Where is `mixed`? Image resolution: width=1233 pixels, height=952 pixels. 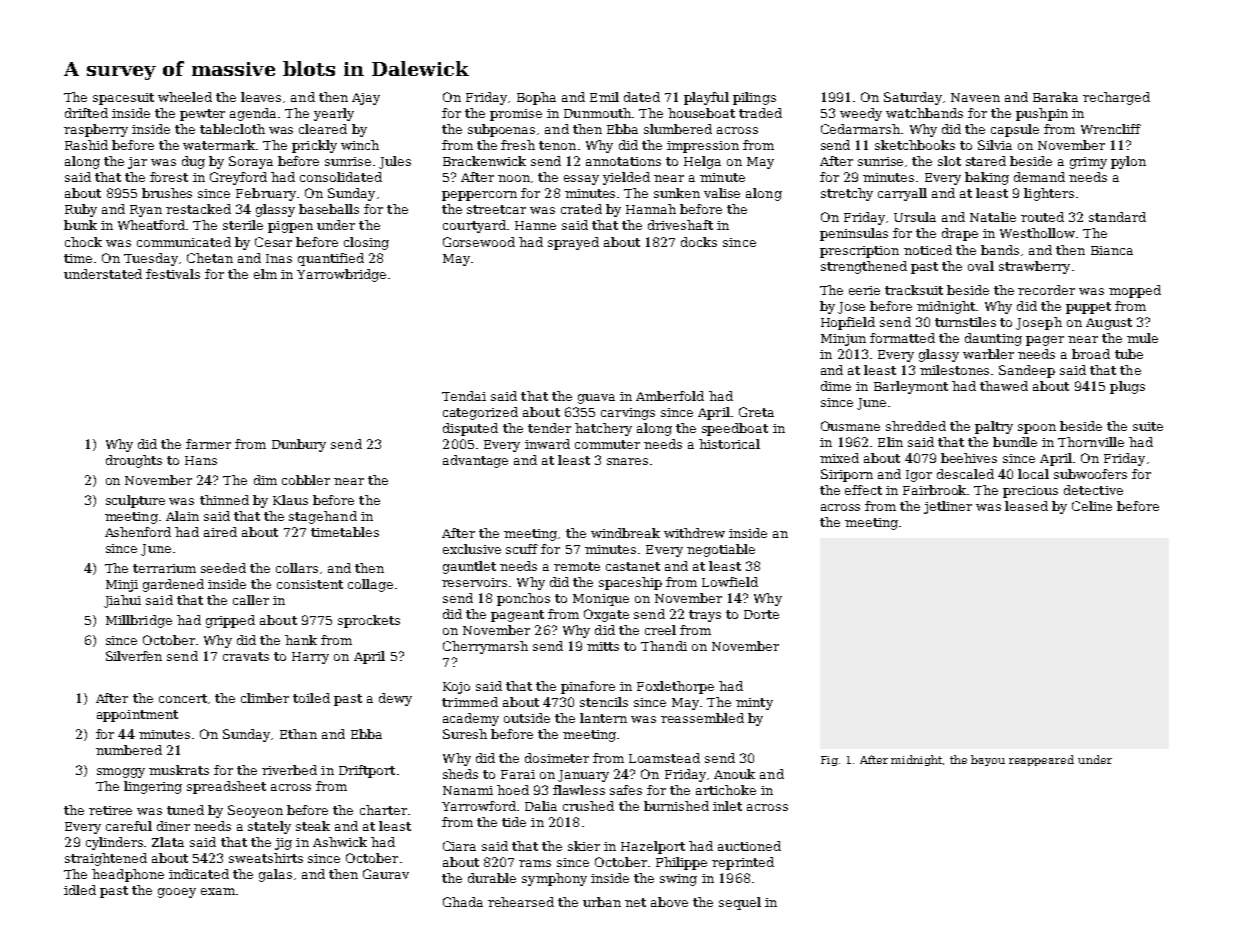
mixed is located at coordinates (839, 458).
